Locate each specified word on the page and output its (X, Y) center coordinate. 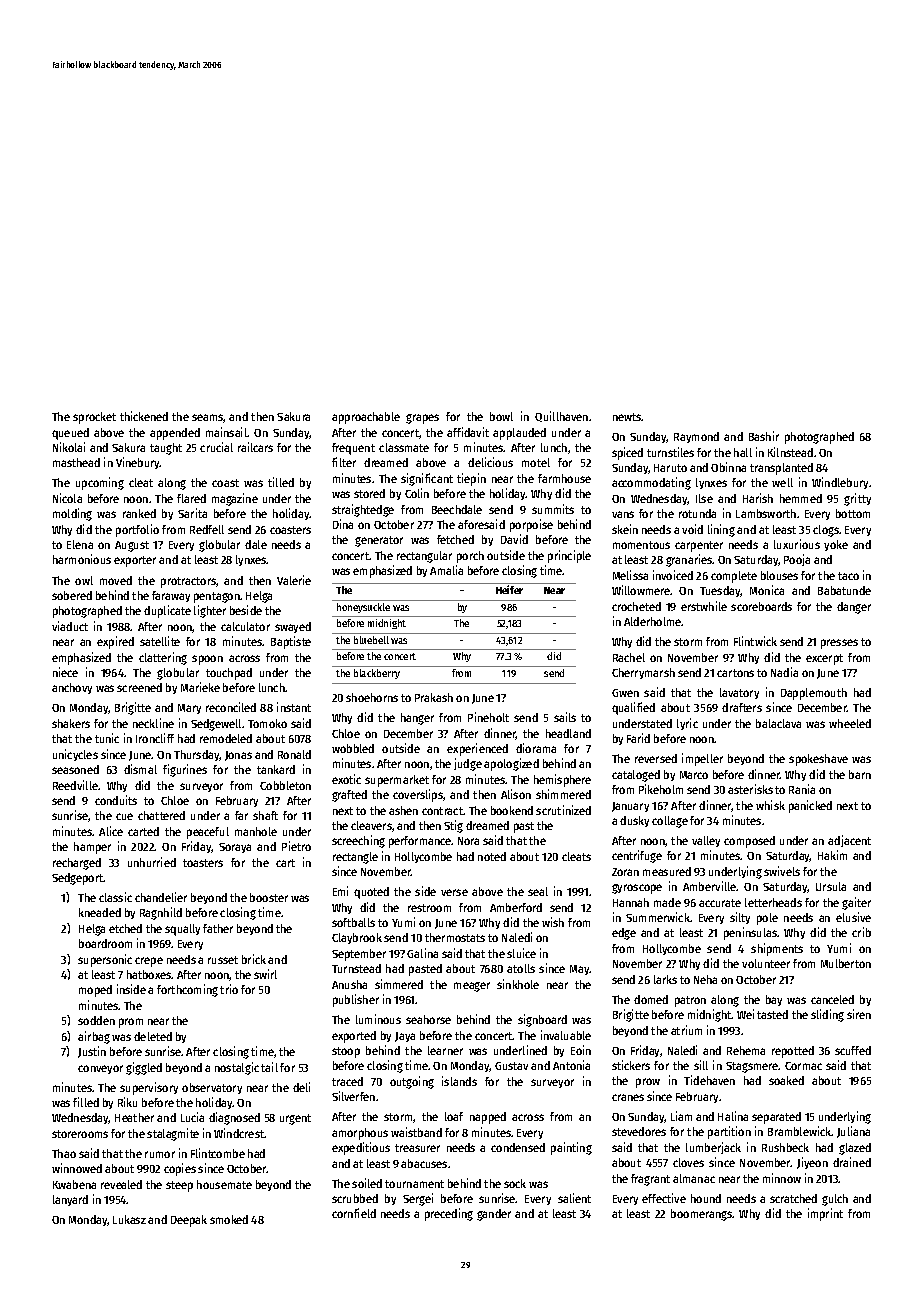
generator (379, 541)
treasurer (417, 1148)
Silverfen (353, 1096)
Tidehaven (709, 1080)
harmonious (82, 559)
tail (269, 1067)
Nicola (67, 498)
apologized (511, 764)
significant (427, 479)
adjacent (849, 841)
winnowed (77, 1168)
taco (848, 576)
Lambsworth (766, 513)
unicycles (75, 755)
